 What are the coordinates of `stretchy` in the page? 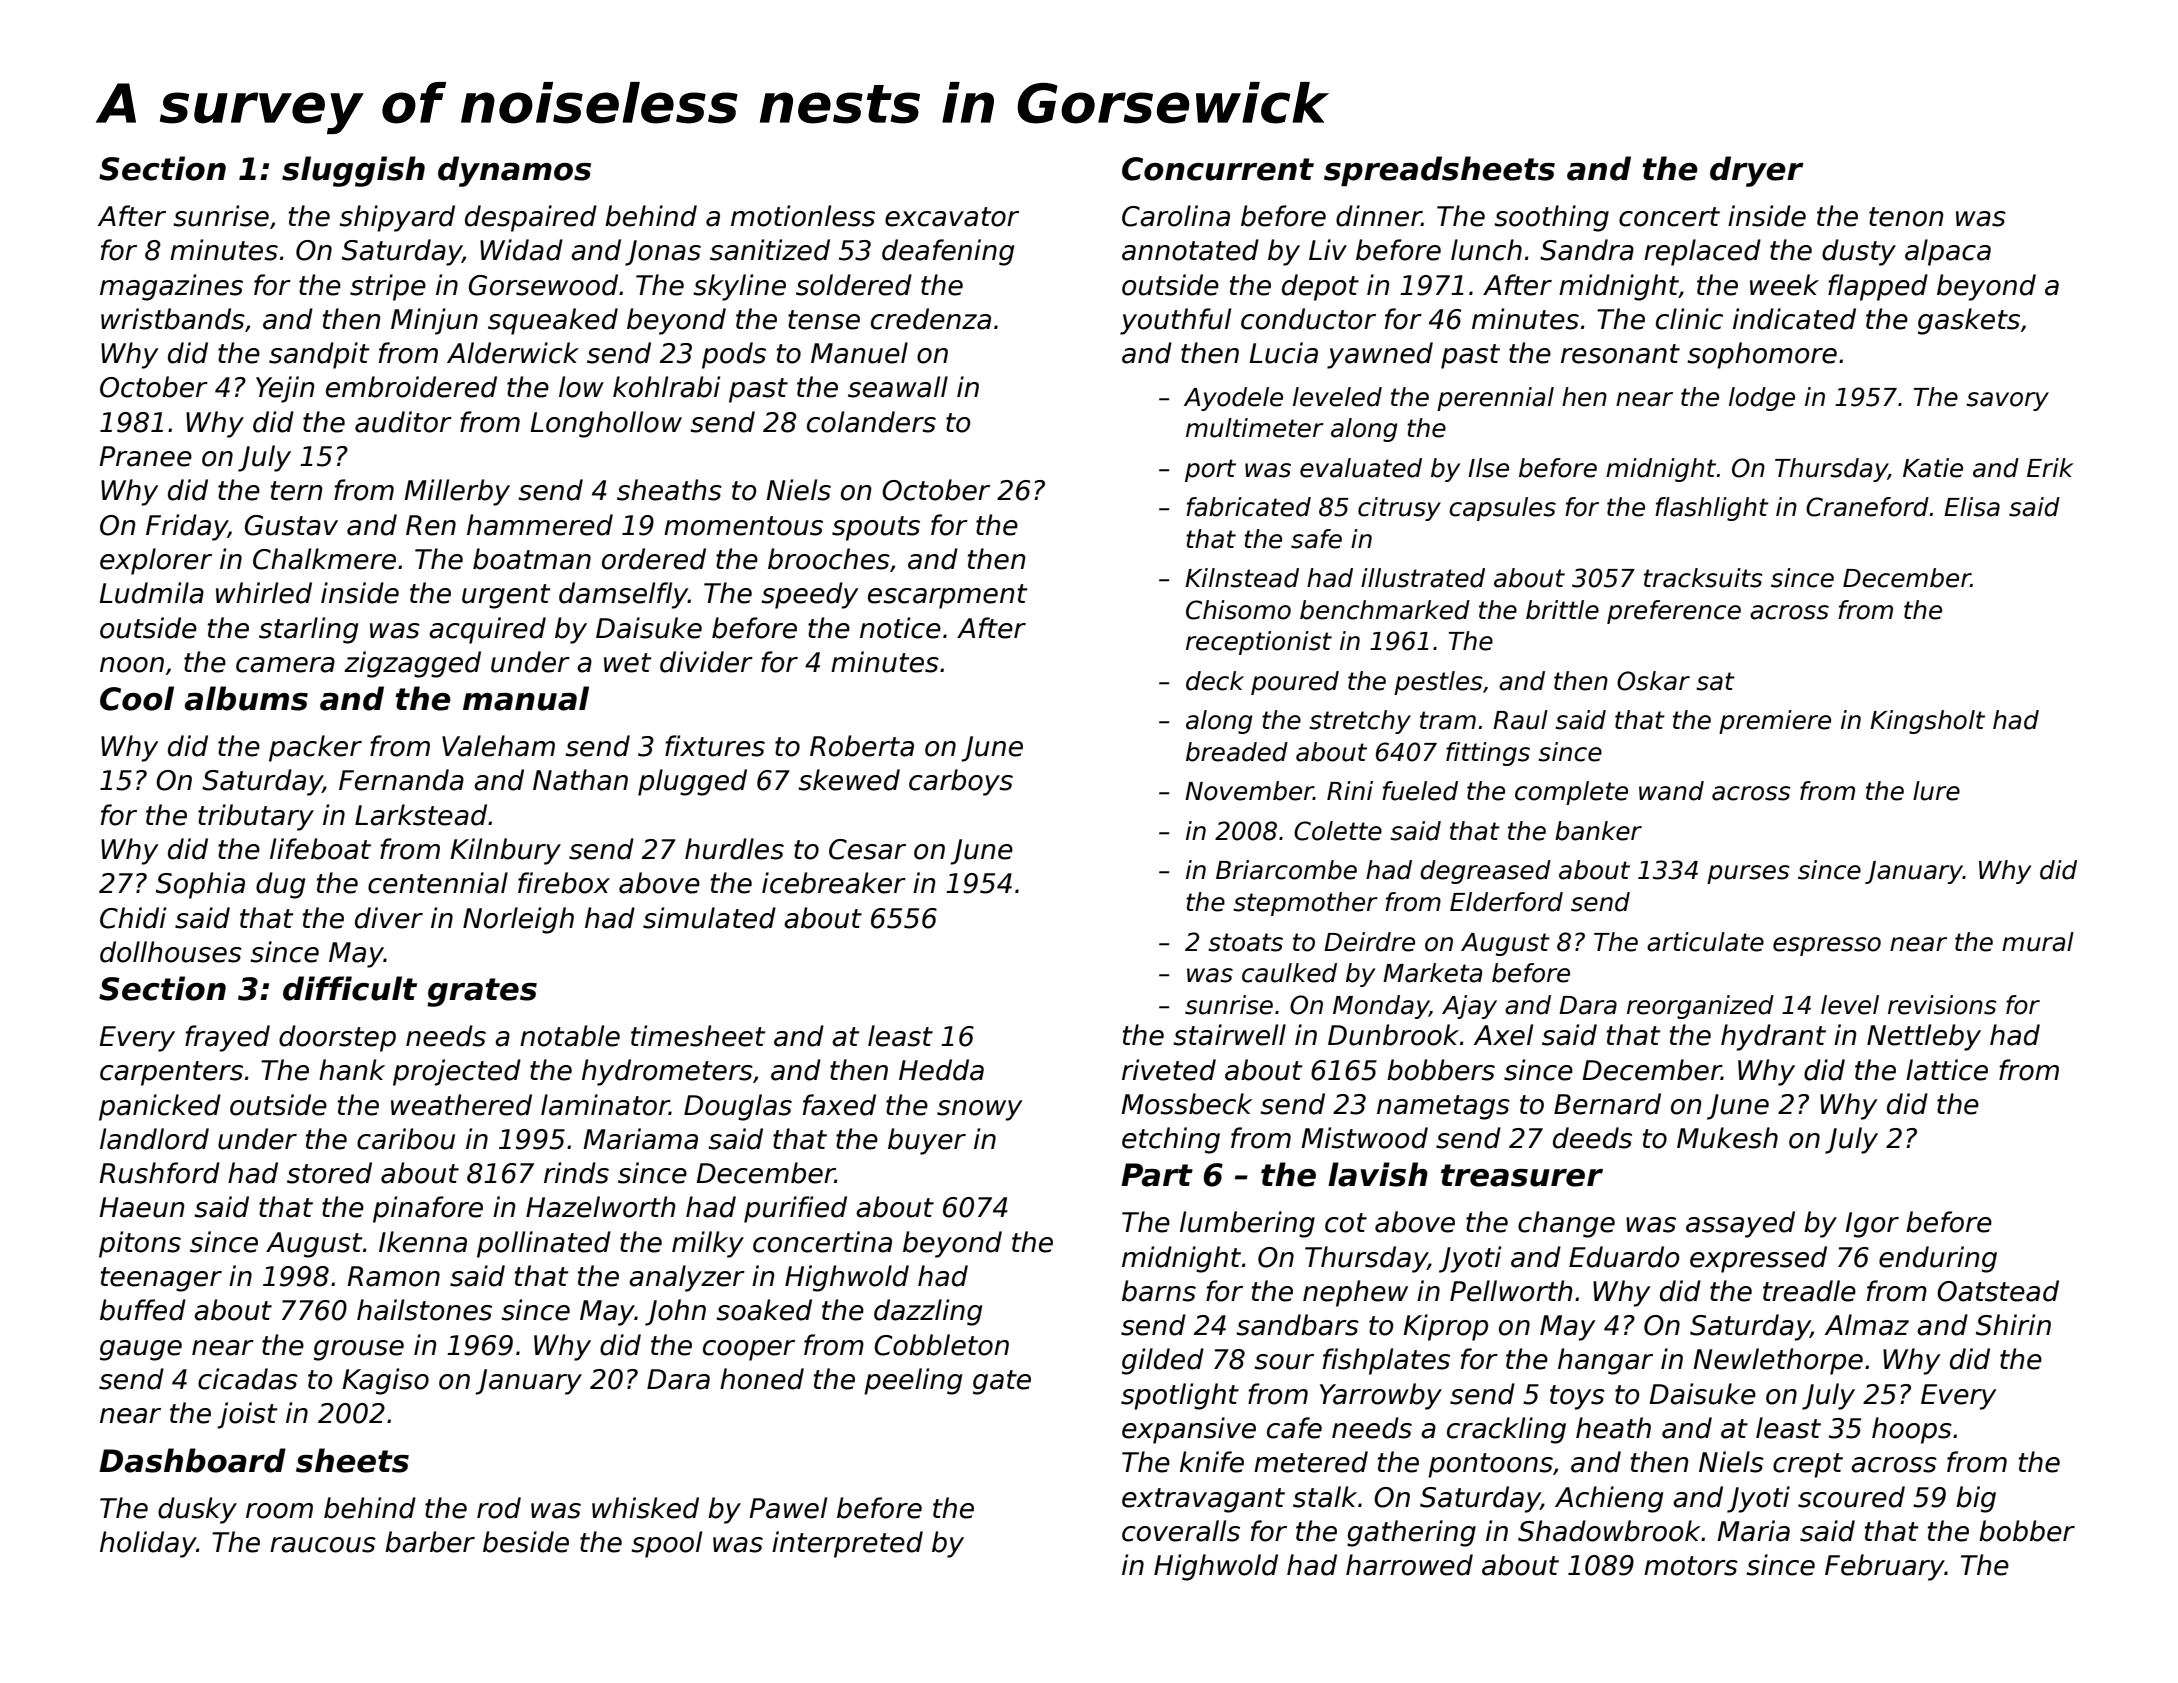 It's located at (1360, 722).
